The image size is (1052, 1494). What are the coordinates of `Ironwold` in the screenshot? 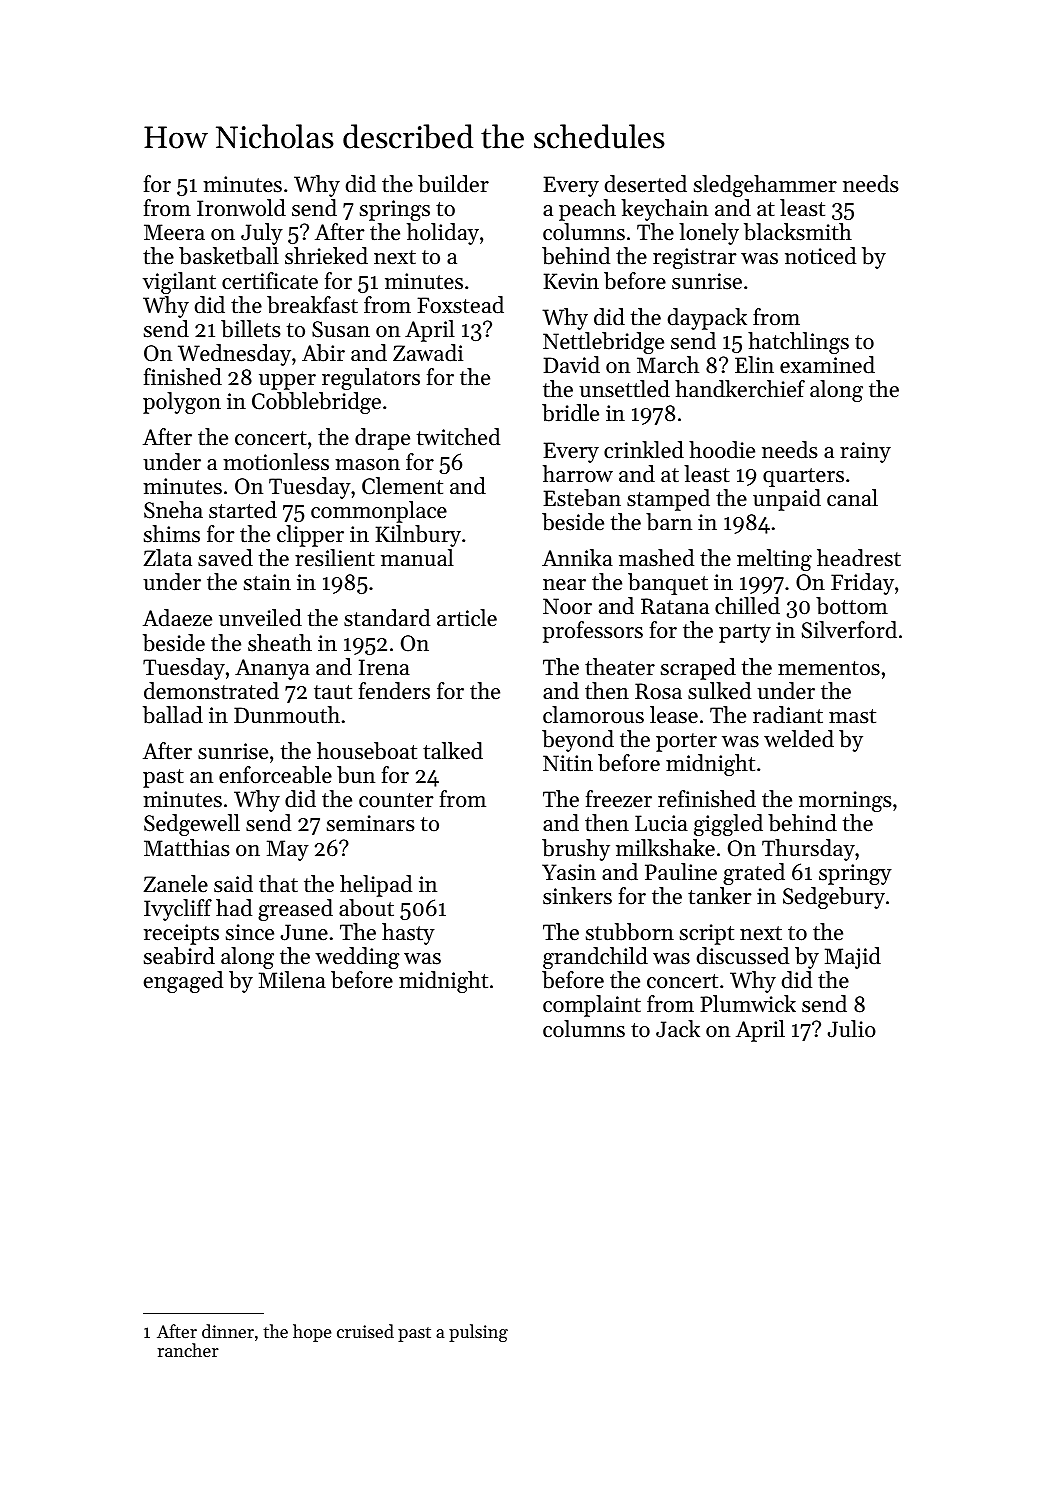 It's located at (241, 208).
